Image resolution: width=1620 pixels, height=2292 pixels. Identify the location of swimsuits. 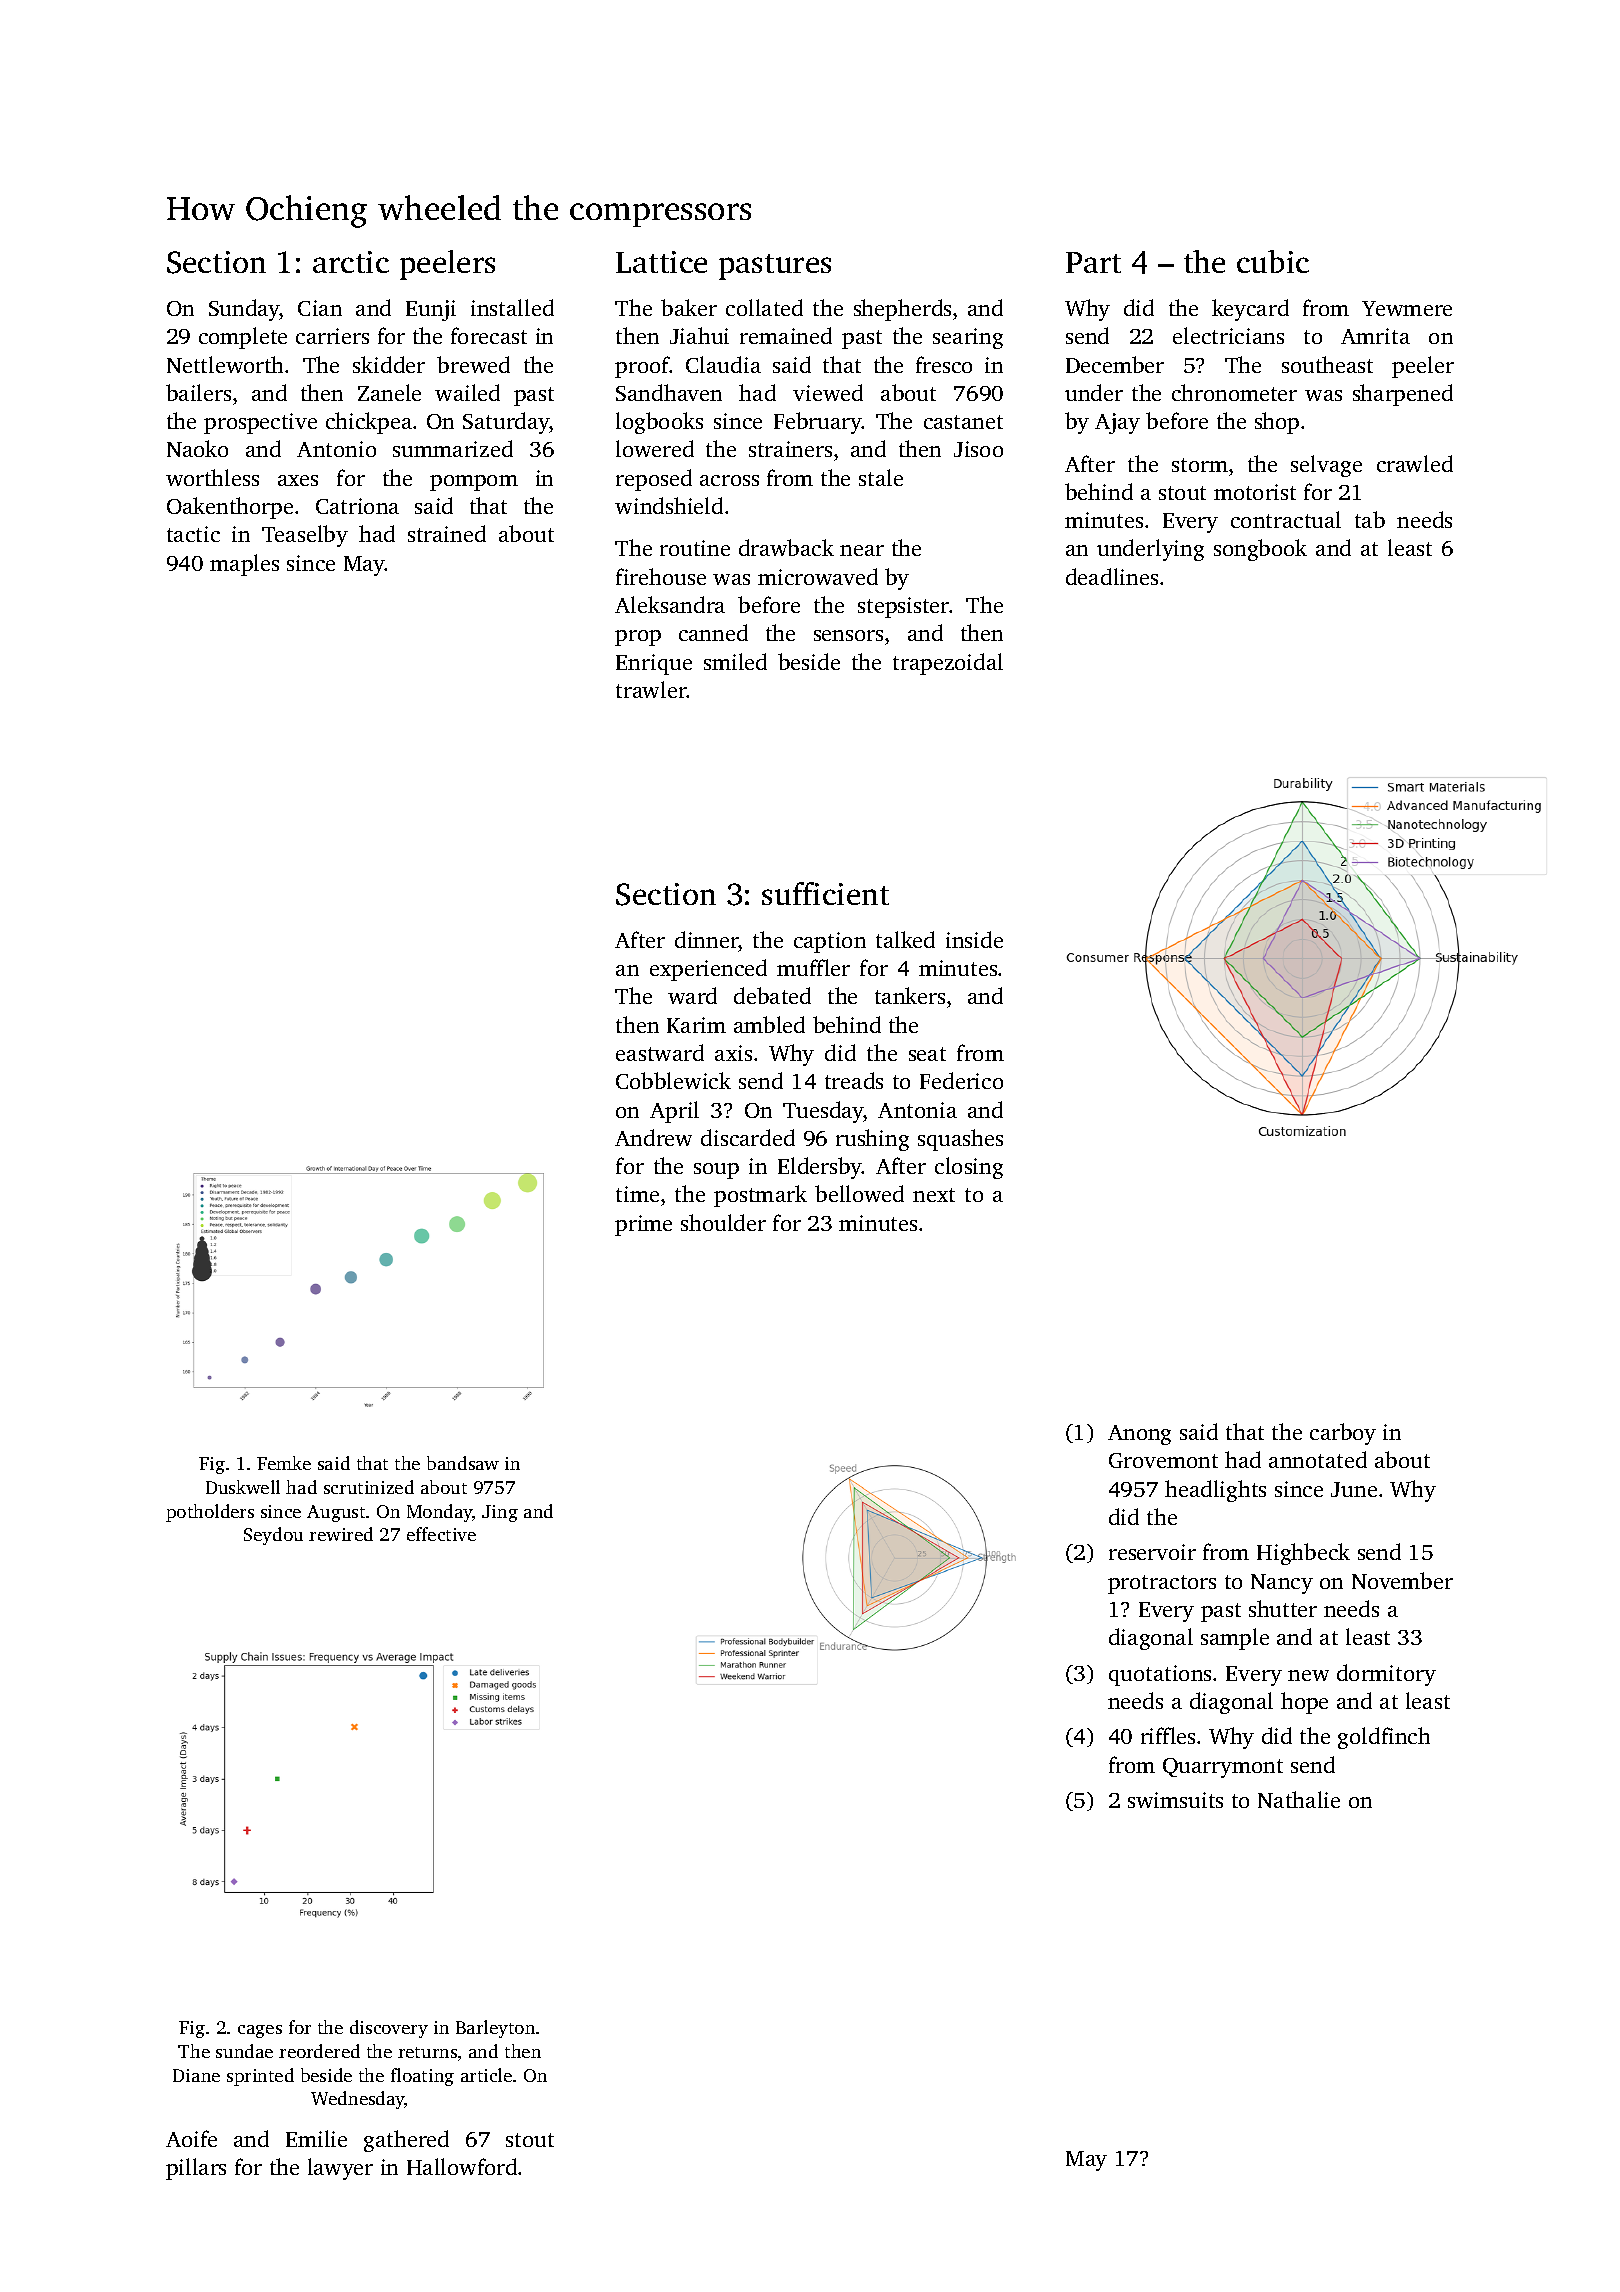
(1175, 1800).
